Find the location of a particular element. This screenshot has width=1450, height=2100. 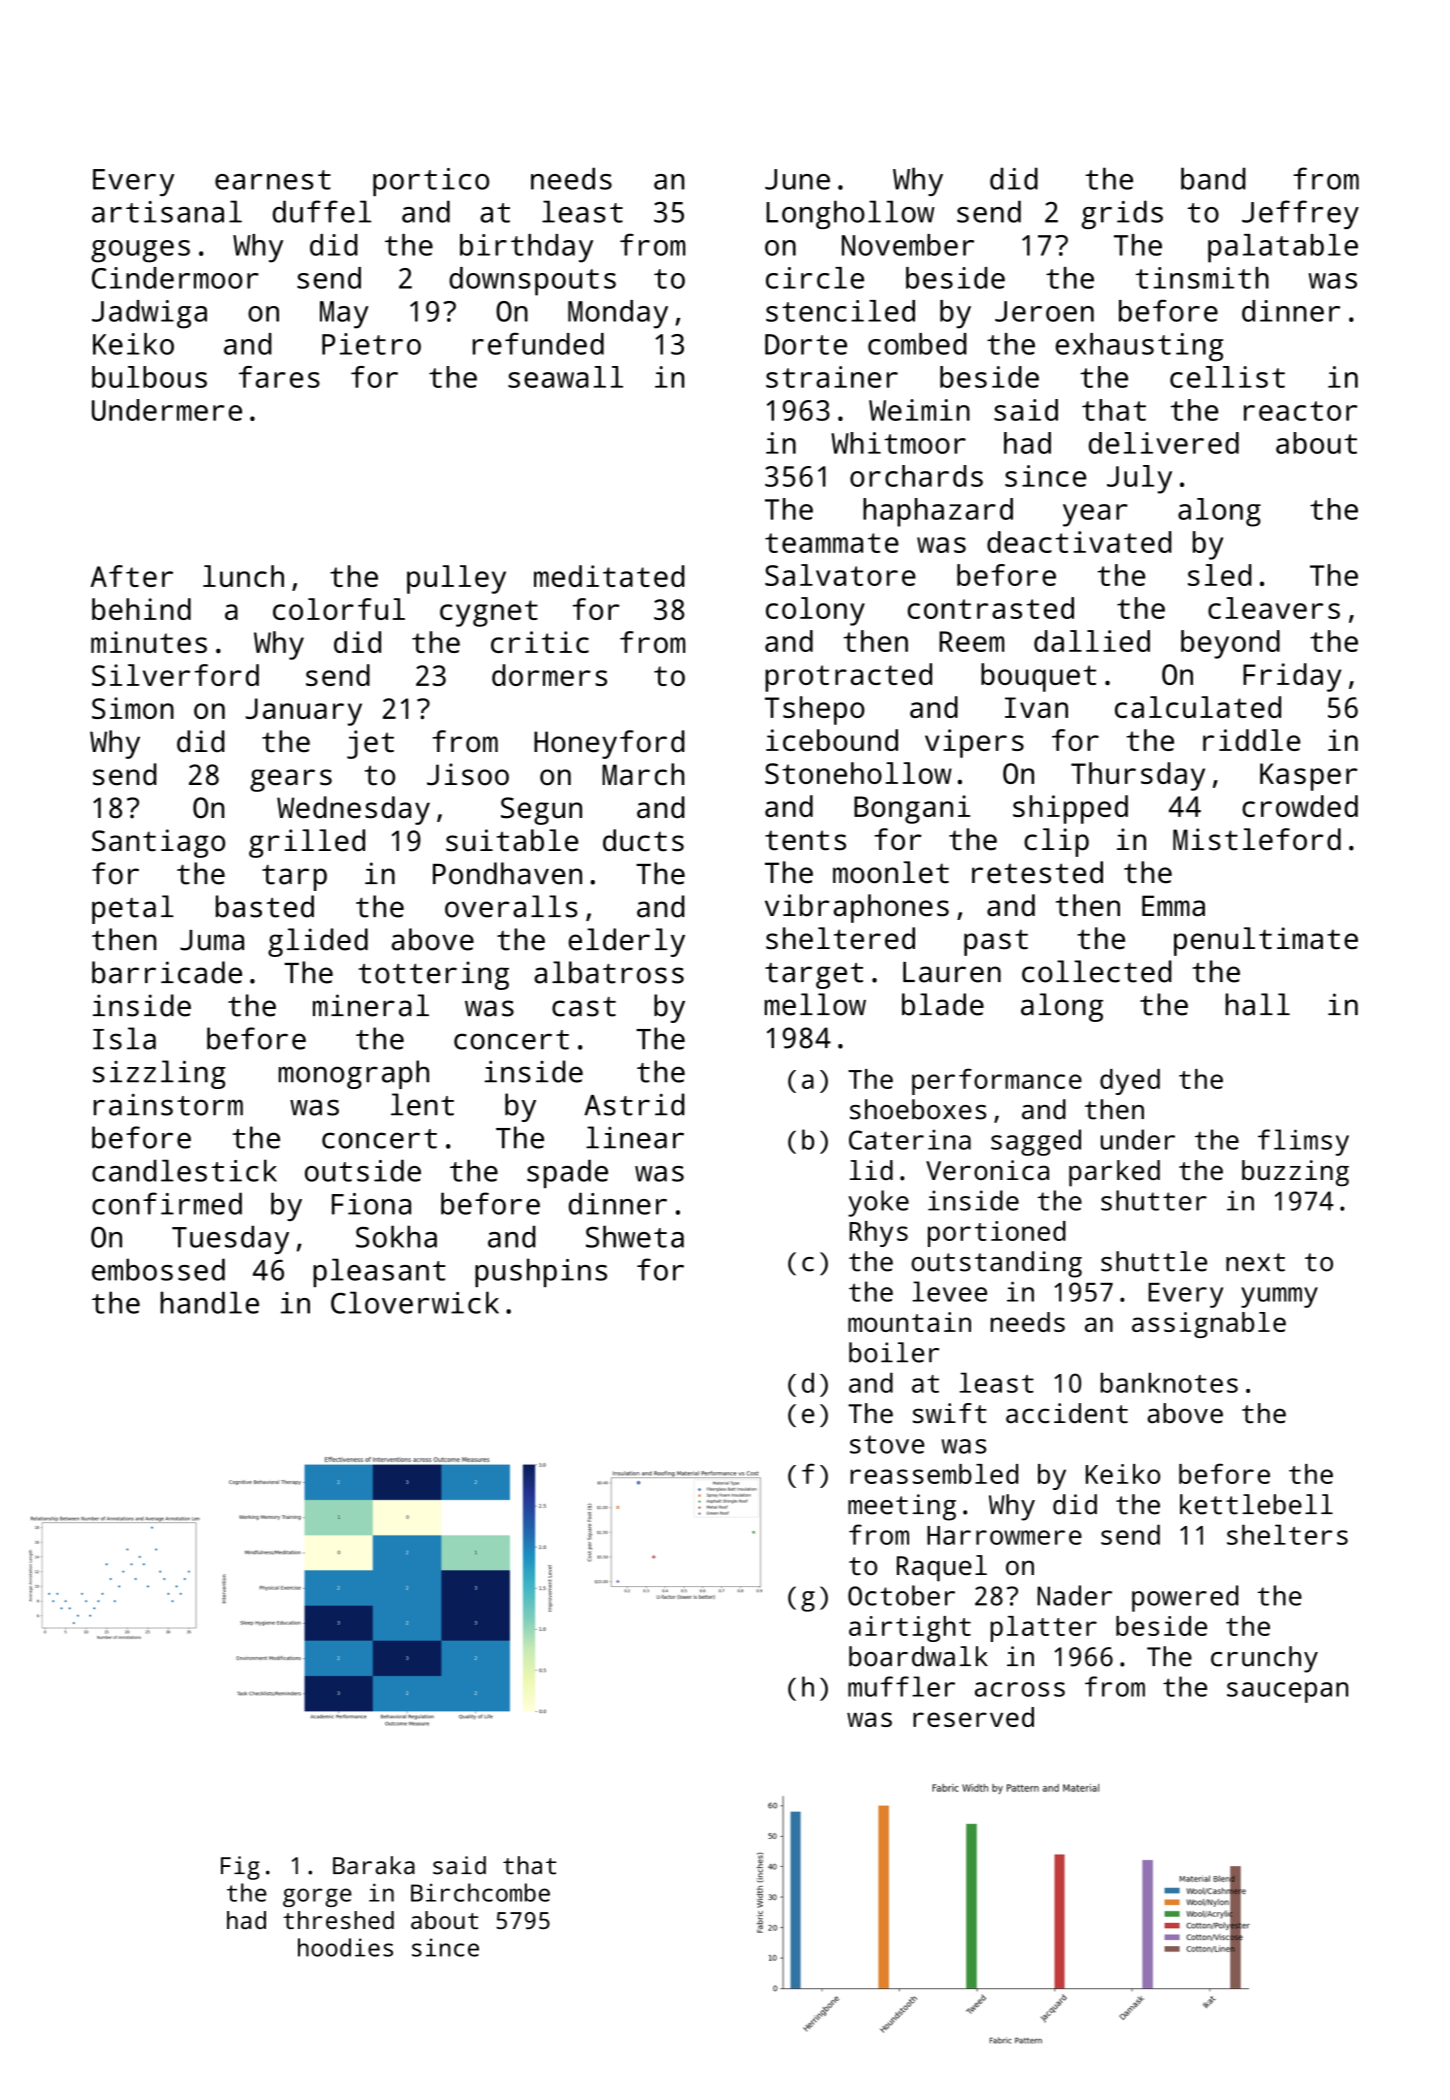

shelters is located at coordinates (1287, 1534).
